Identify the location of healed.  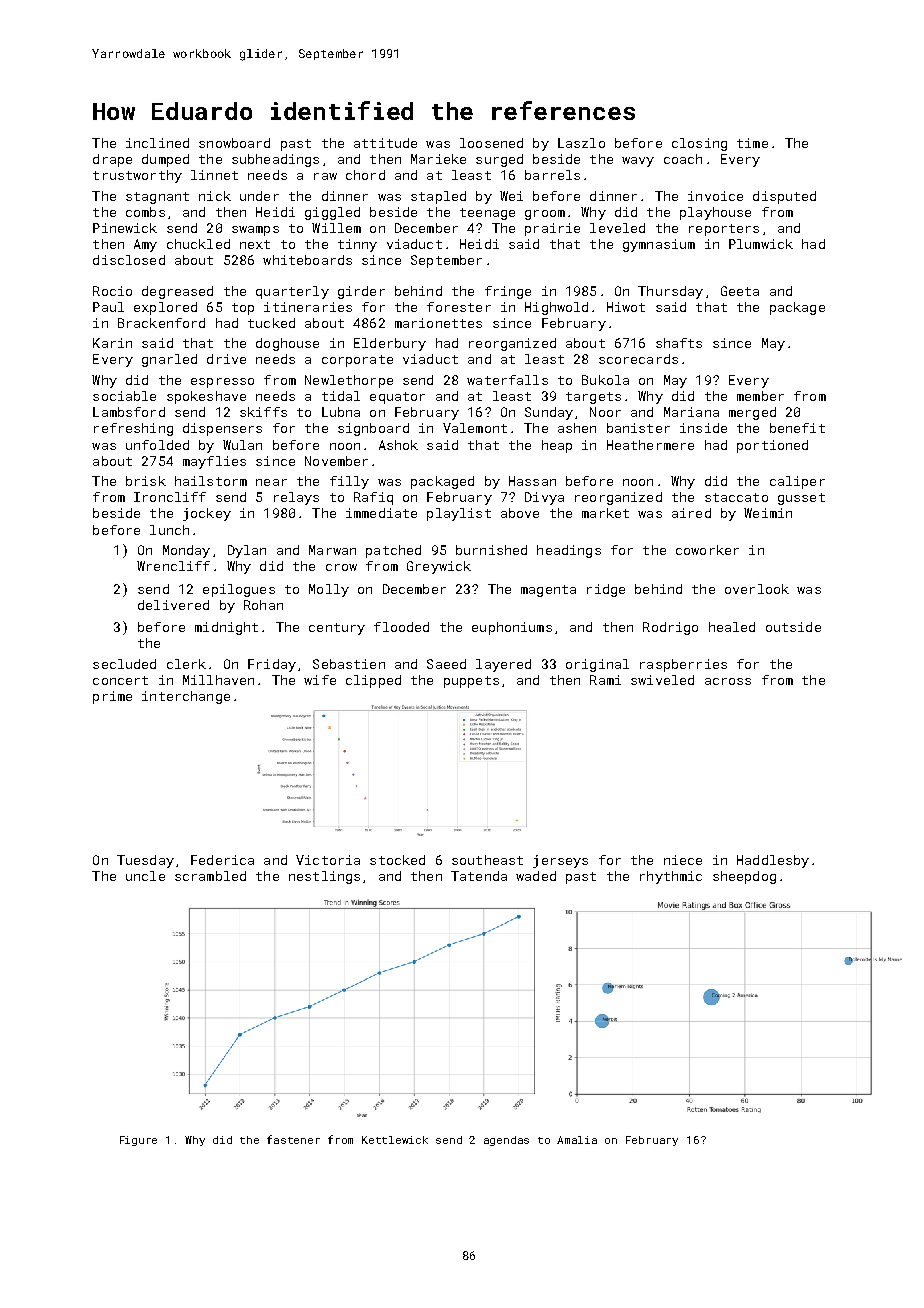
(732, 627).
